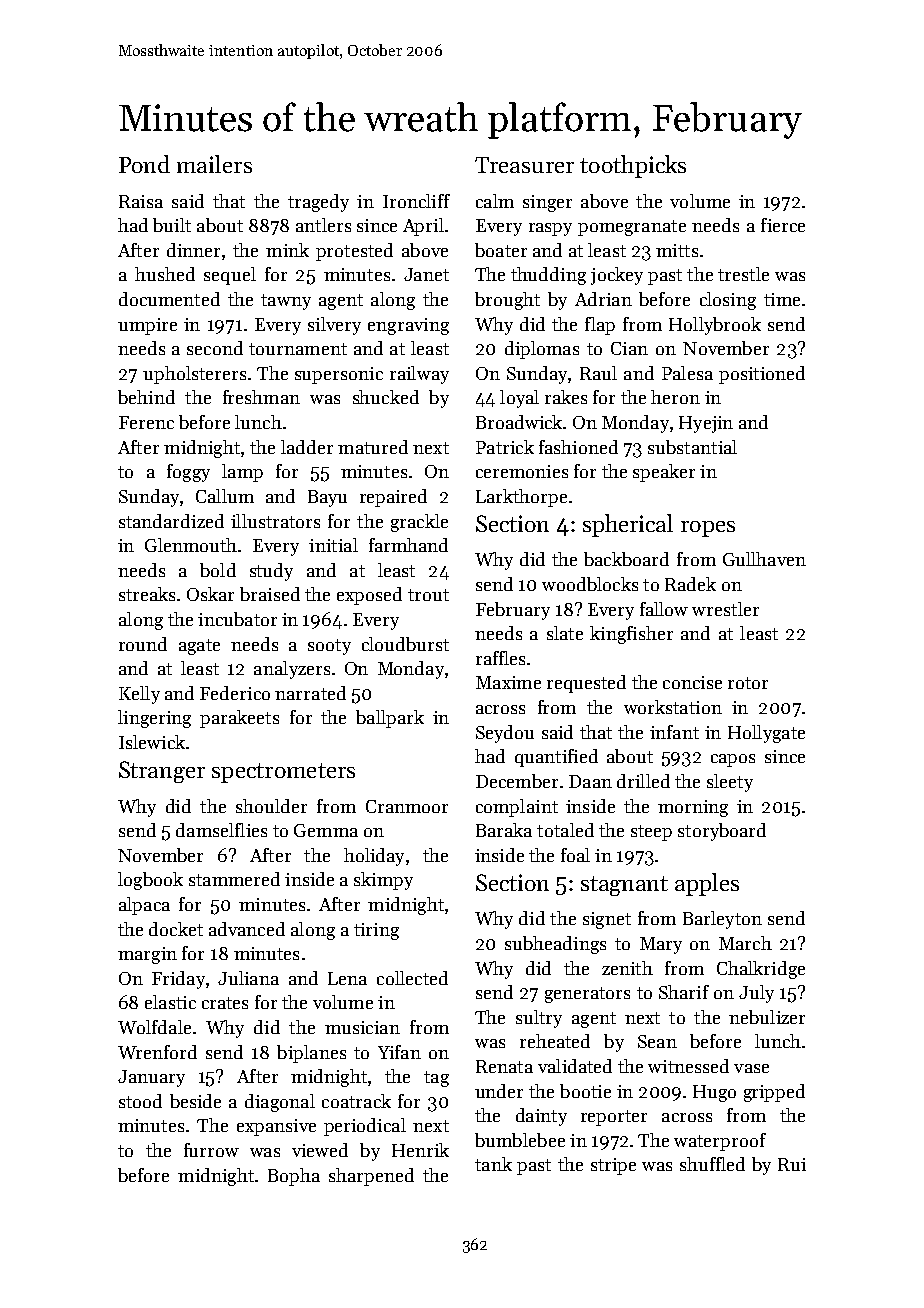 The width and height of the screenshot is (924, 1308). What do you see at coordinates (661, 945) in the screenshot?
I see `Mary` at bounding box center [661, 945].
